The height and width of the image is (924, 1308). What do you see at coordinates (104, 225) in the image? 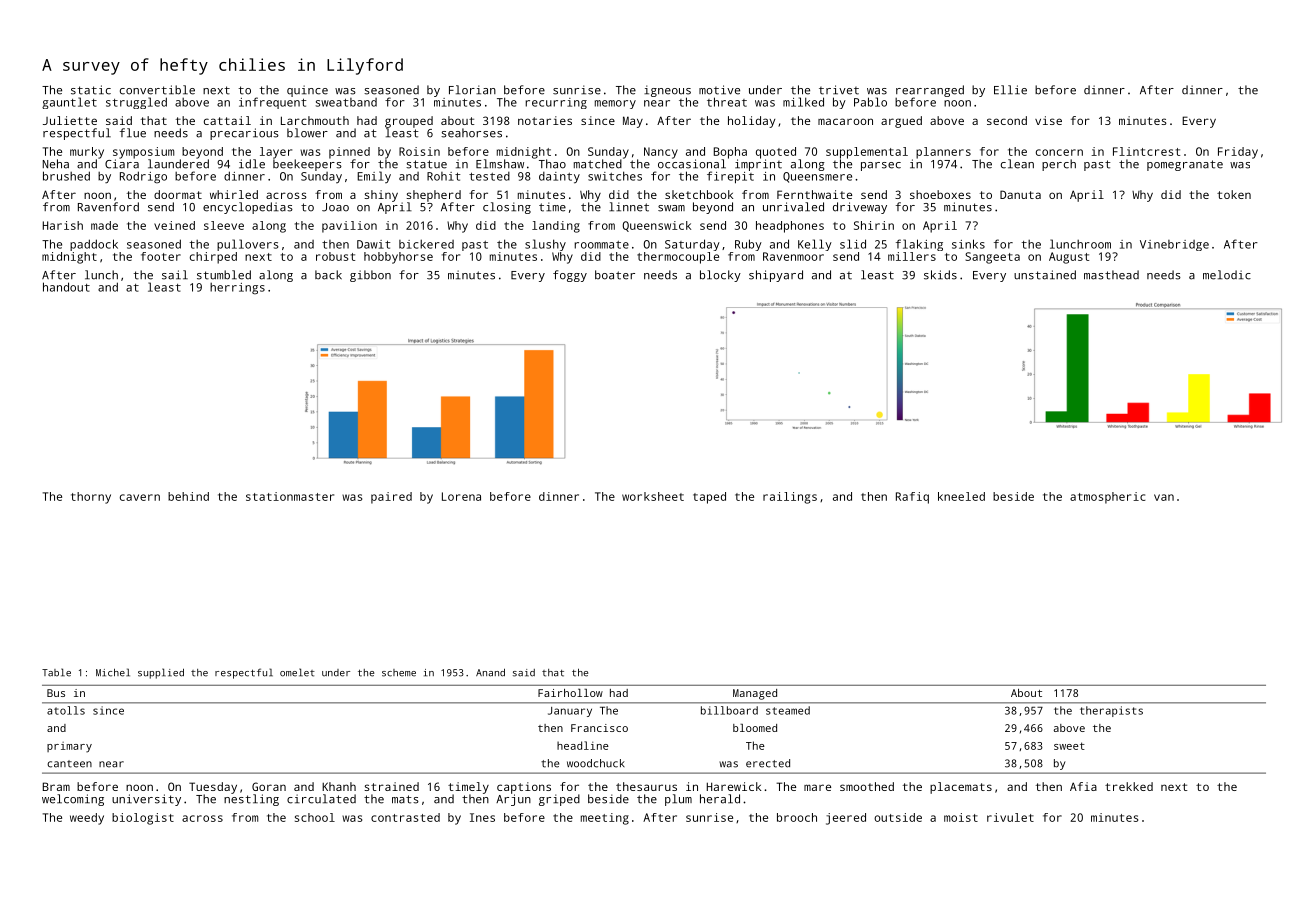
I see `made` at bounding box center [104, 225].
